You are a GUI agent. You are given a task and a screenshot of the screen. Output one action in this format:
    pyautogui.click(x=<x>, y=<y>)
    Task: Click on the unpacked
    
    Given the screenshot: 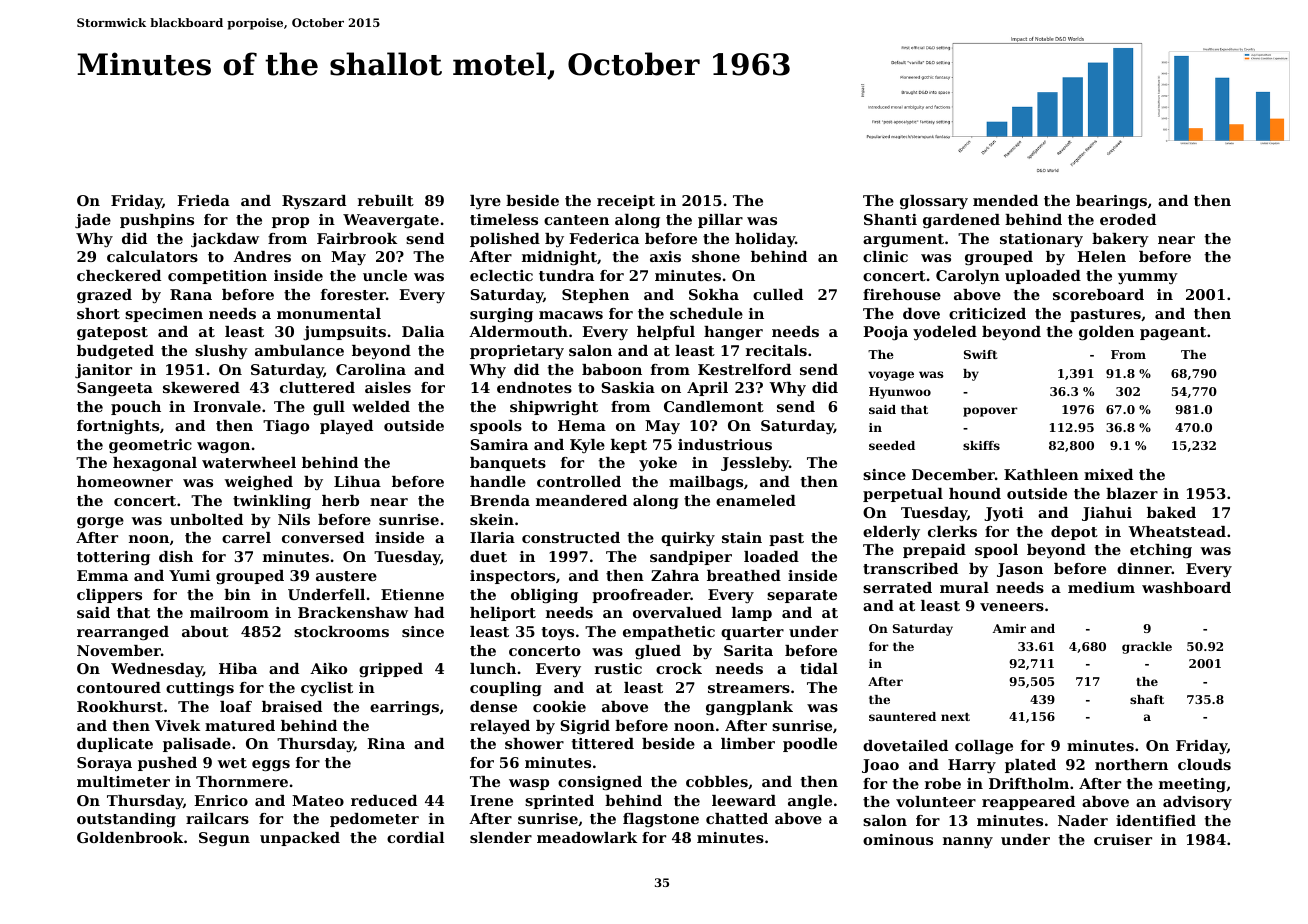 What is the action you would take?
    pyautogui.click(x=300, y=839)
